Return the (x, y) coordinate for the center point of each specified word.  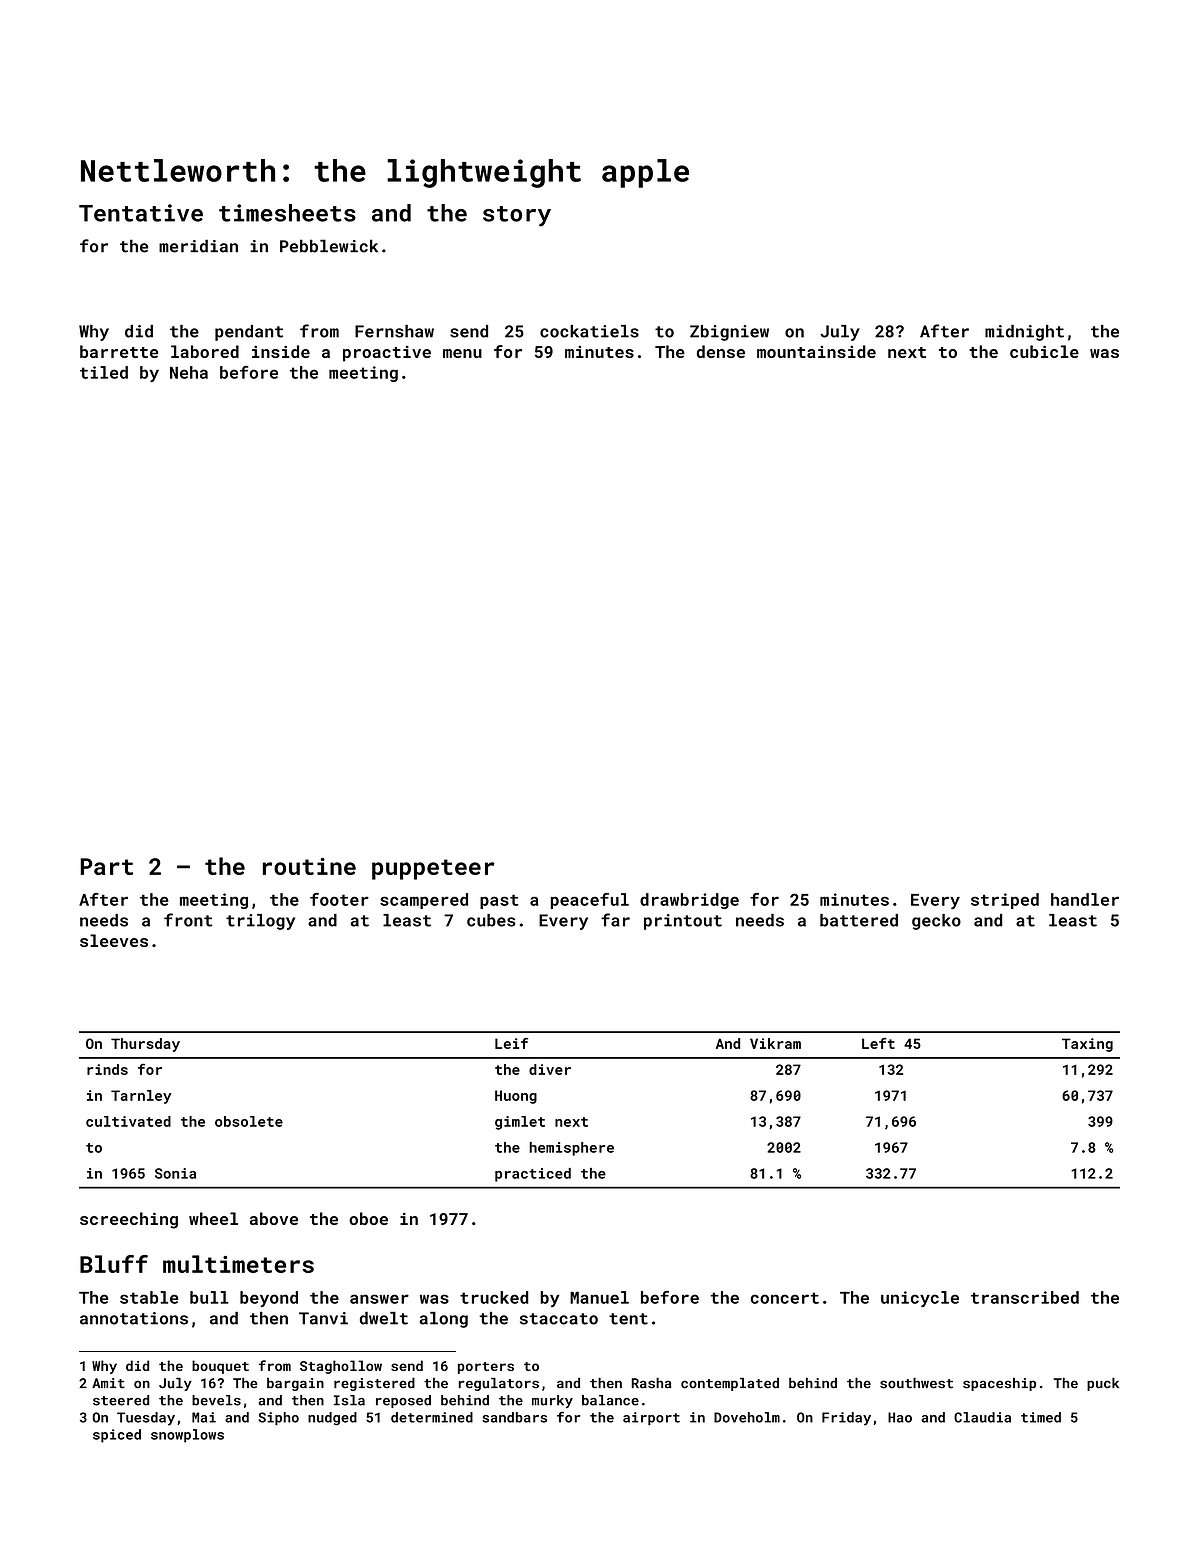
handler (1085, 899)
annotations (134, 1318)
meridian (198, 246)
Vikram (775, 1043)
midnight (1024, 333)
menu (462, 353)
